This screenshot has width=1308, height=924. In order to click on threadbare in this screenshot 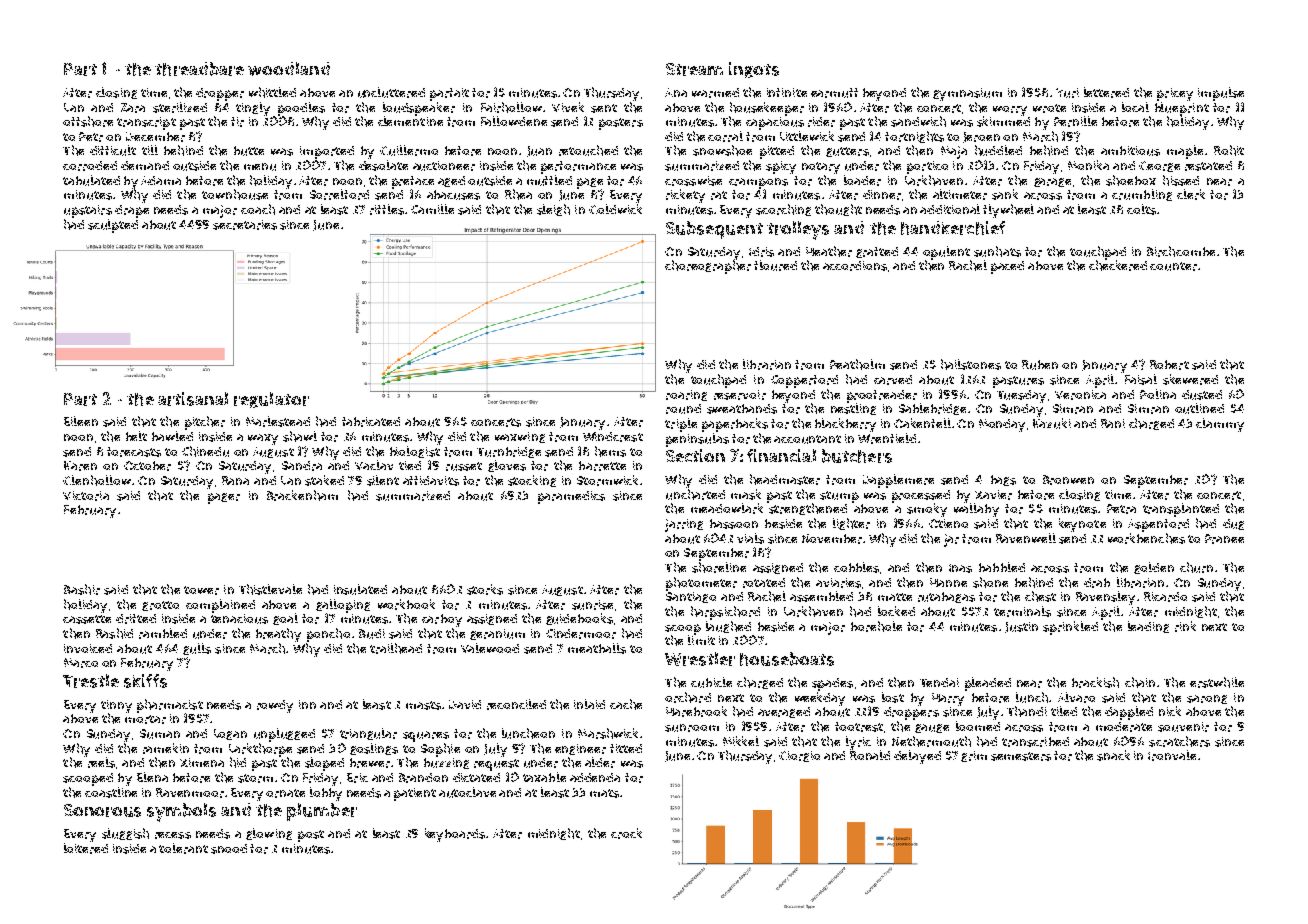, I will do `click(199, 69)`.
